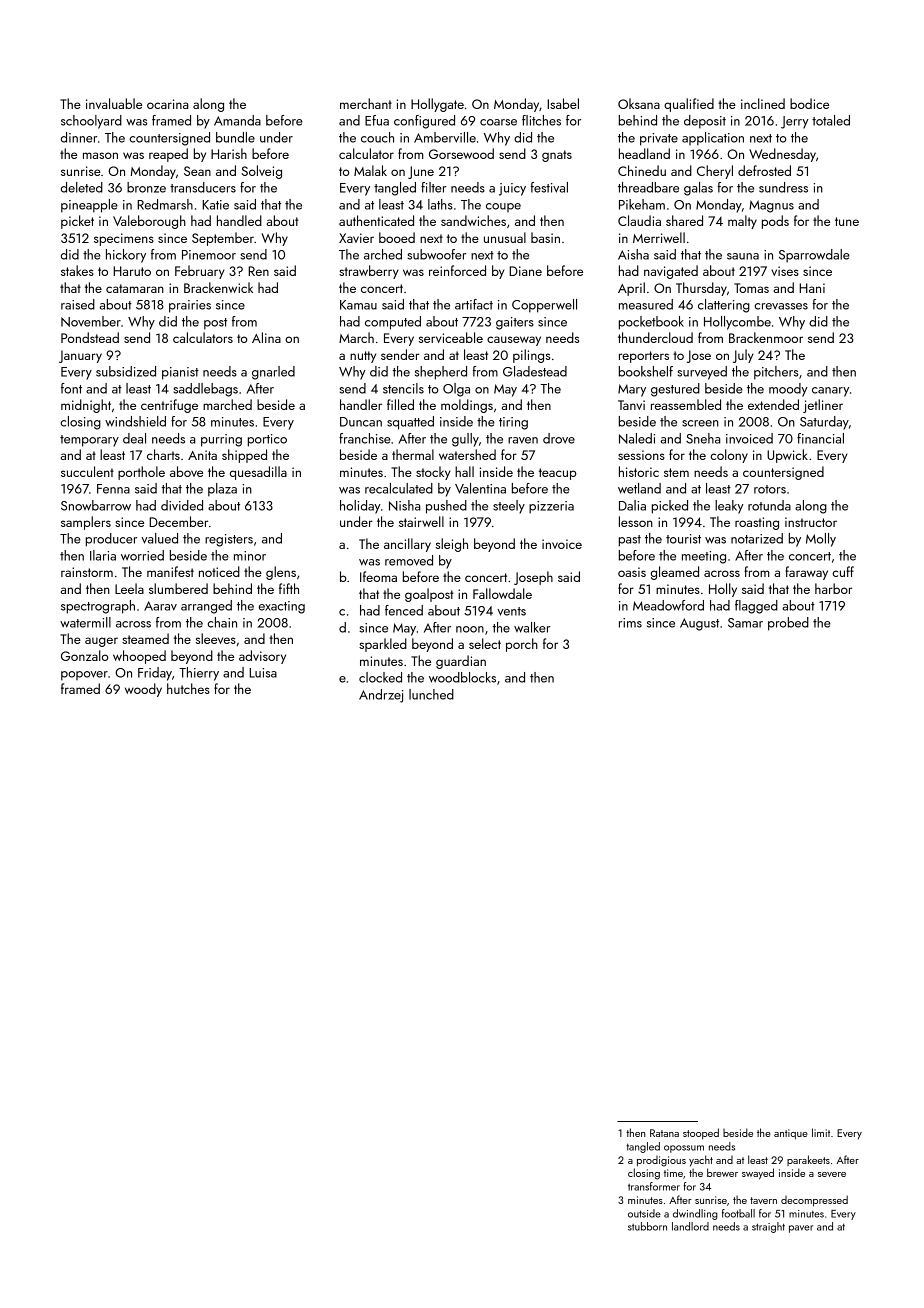  I want to click on temporary, so click(89, 441).
